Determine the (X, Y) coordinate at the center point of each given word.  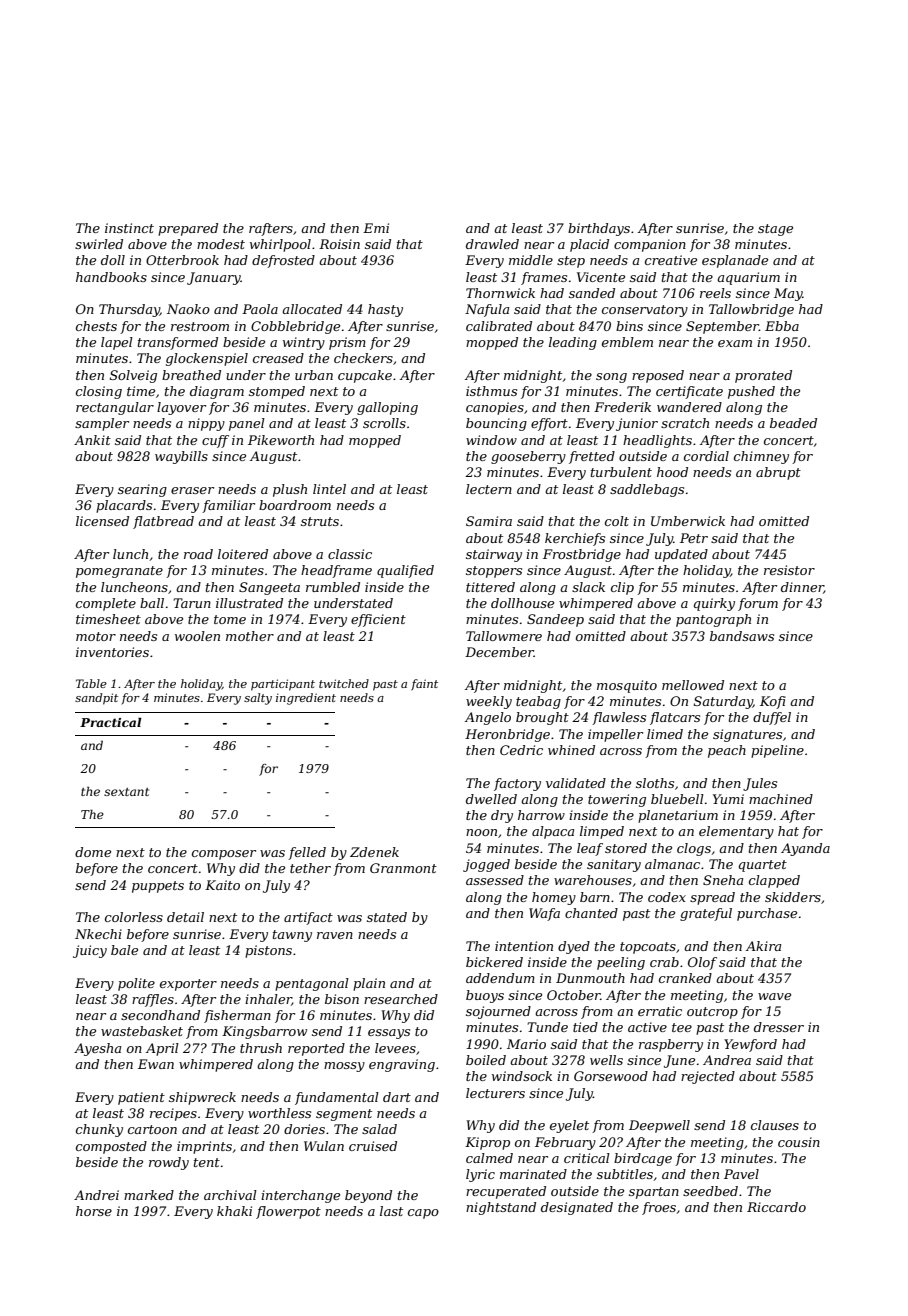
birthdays (599, 229)
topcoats (648, 948)
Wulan (324, 1146)
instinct (129, 228)
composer (224, 855)
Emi (376, 228)
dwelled (491, 799)
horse (94, 1211)
